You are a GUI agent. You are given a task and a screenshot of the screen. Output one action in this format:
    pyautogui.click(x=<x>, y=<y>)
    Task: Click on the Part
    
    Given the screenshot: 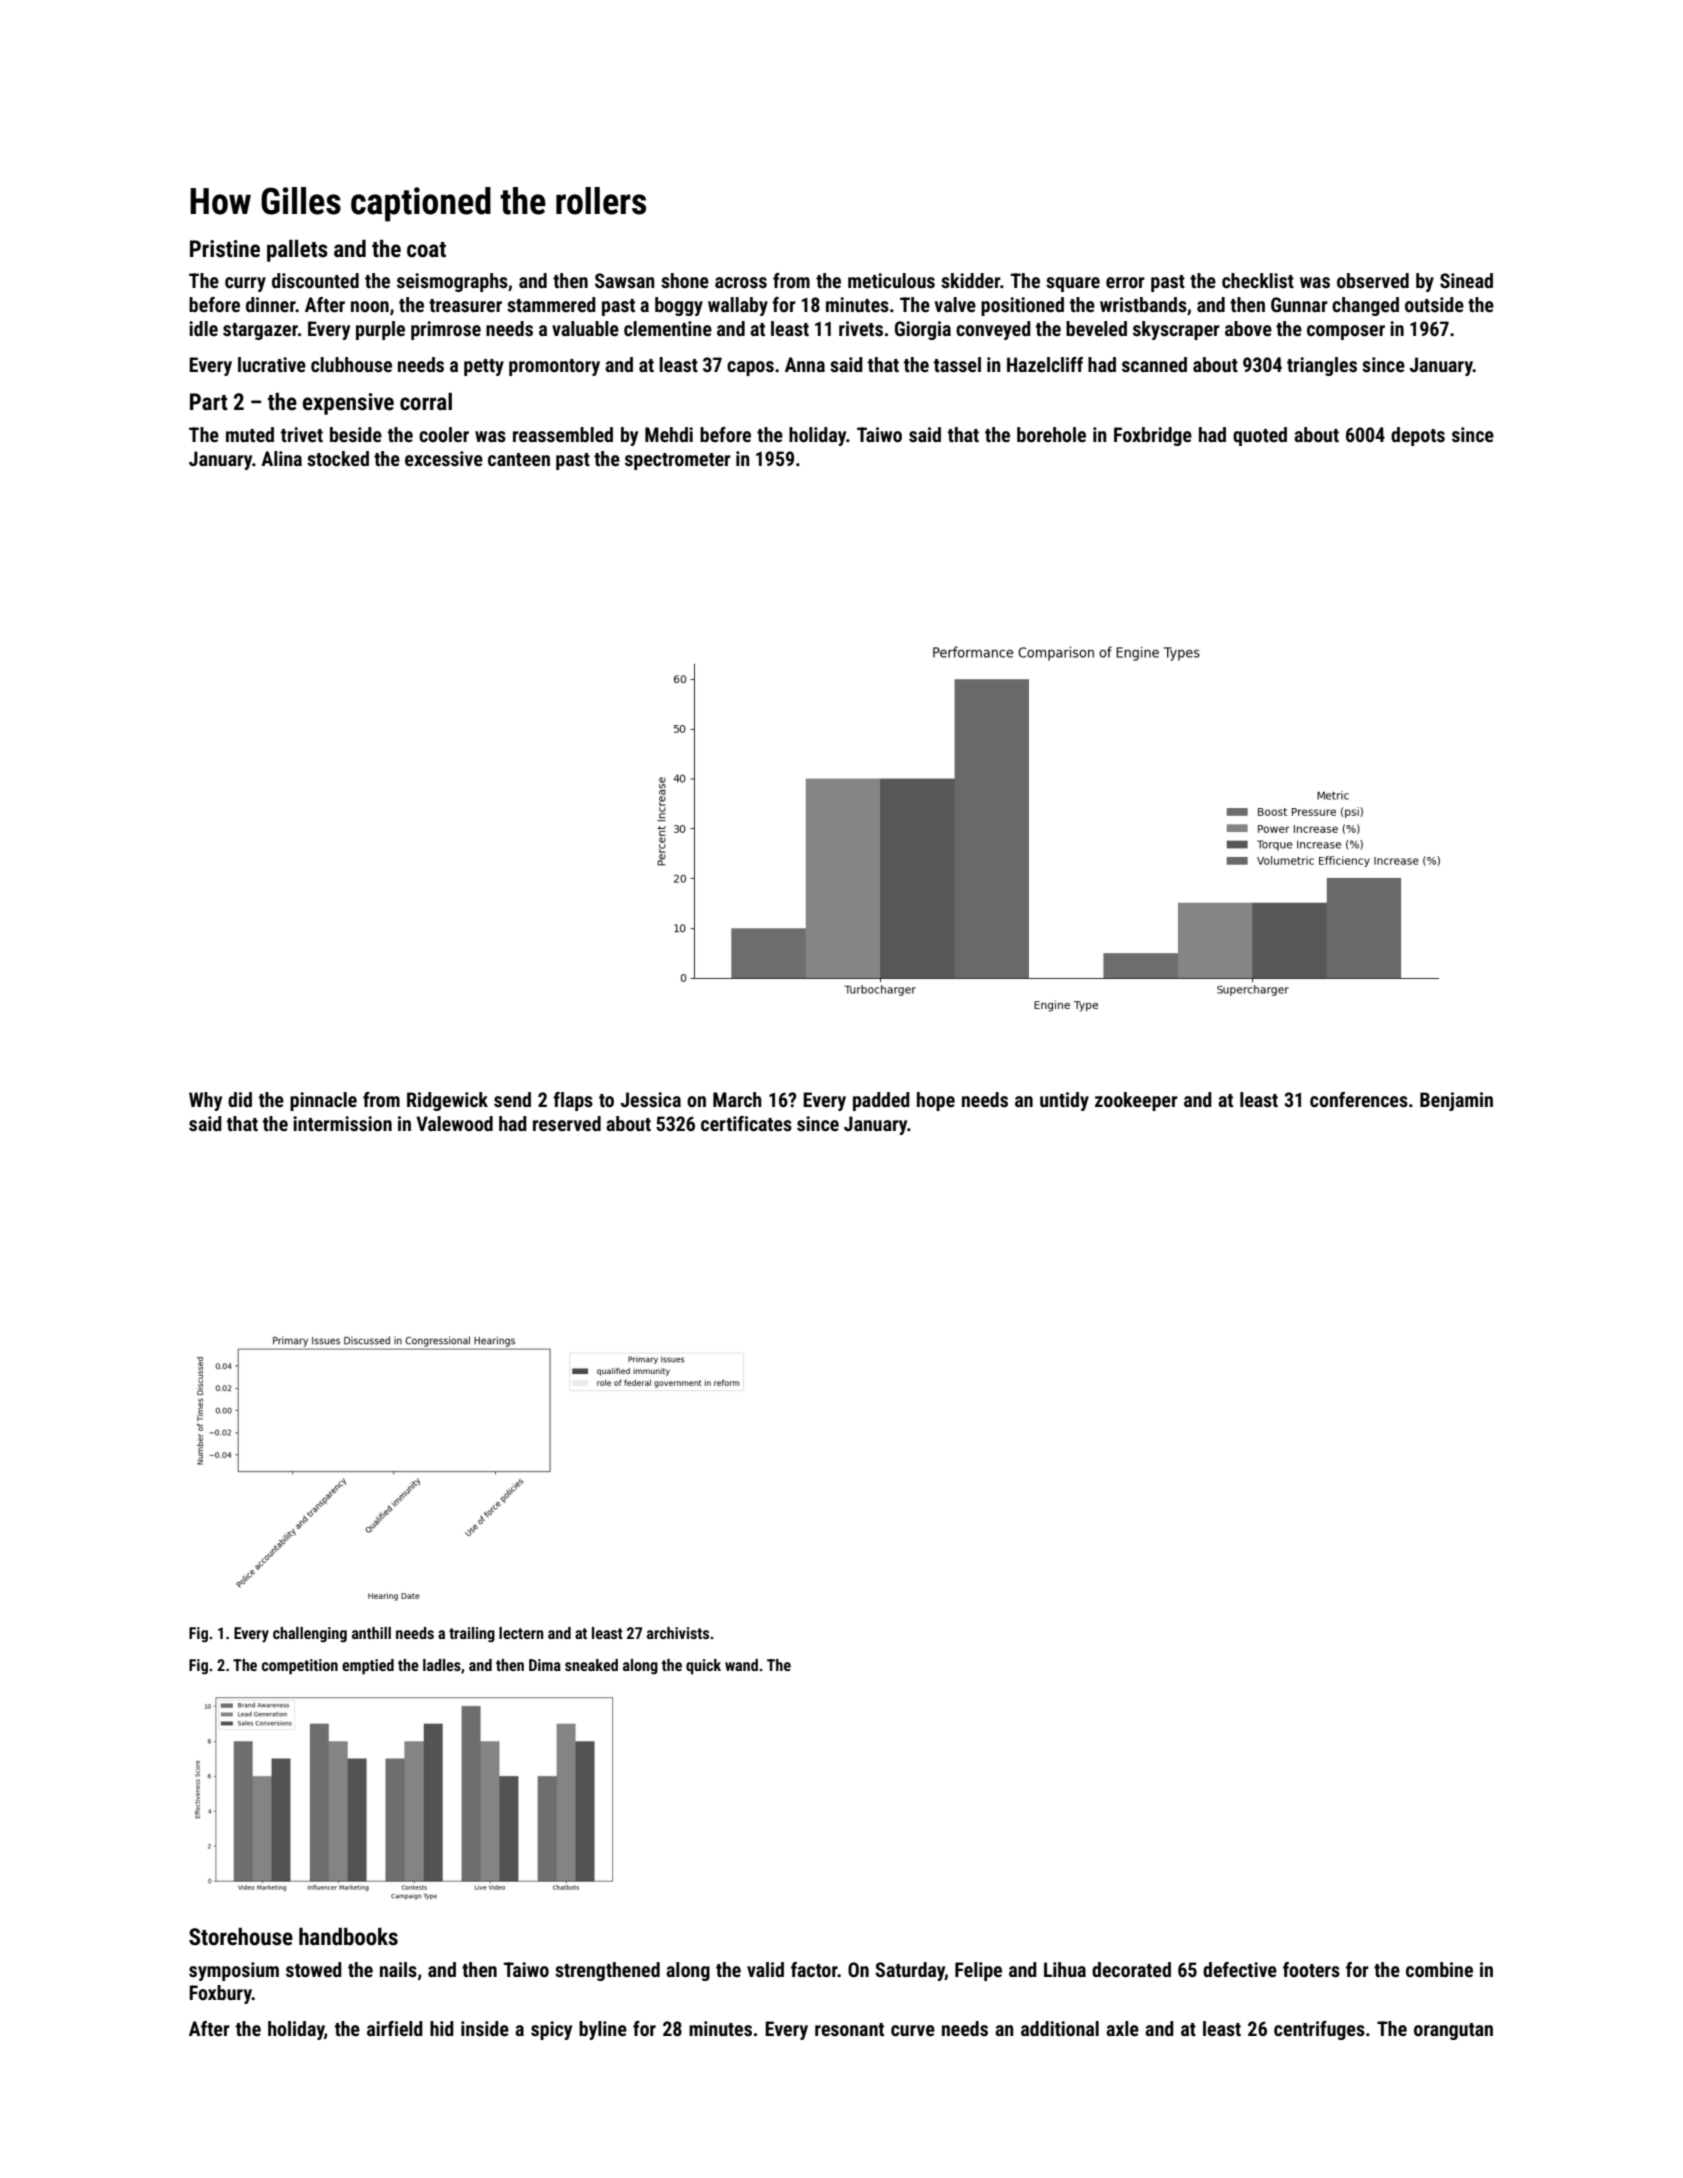 What is the action you would take?
    pyautogui.click(x=209, y=402)
